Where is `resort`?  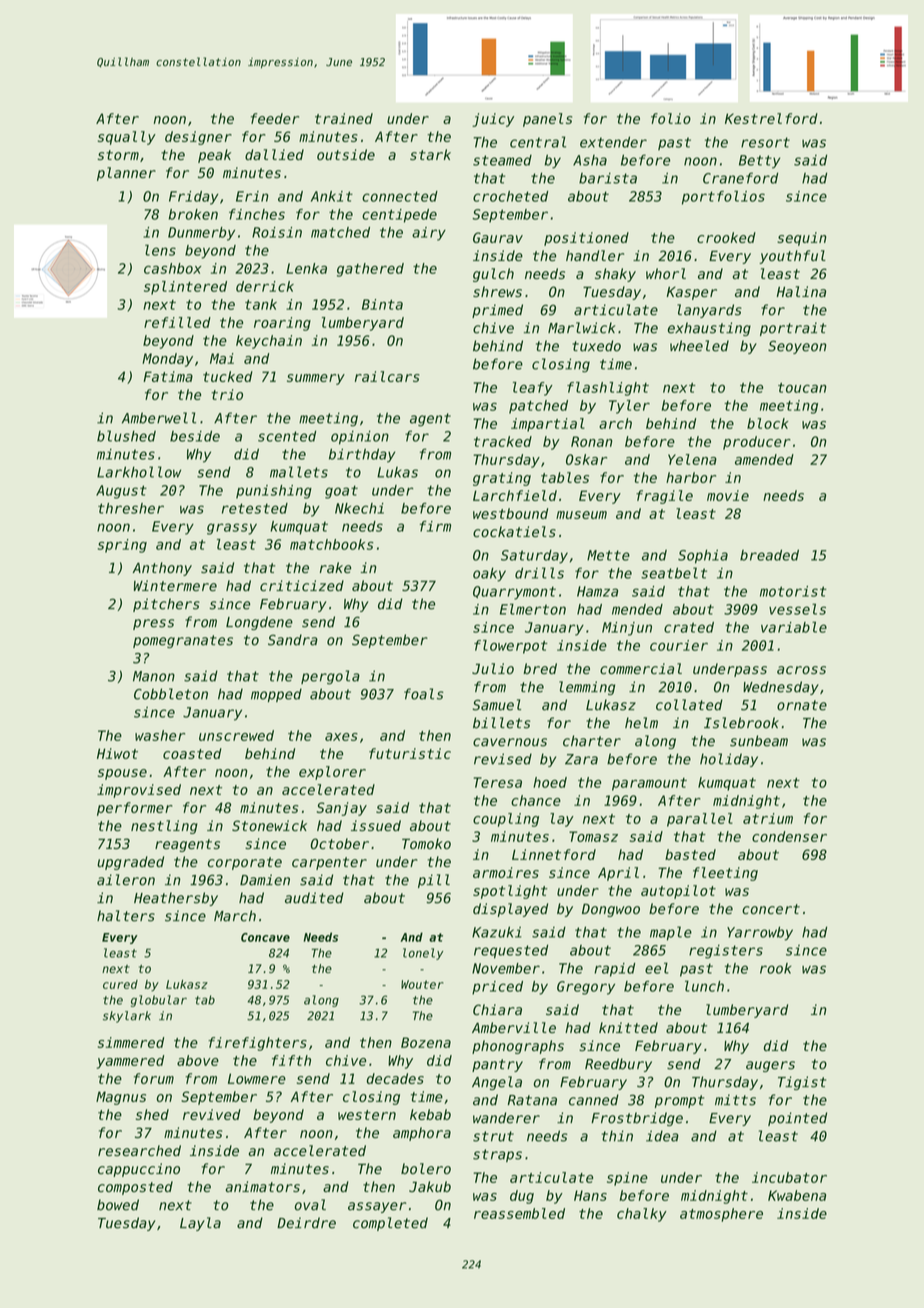 resort is located at coordinates (765, 142).
